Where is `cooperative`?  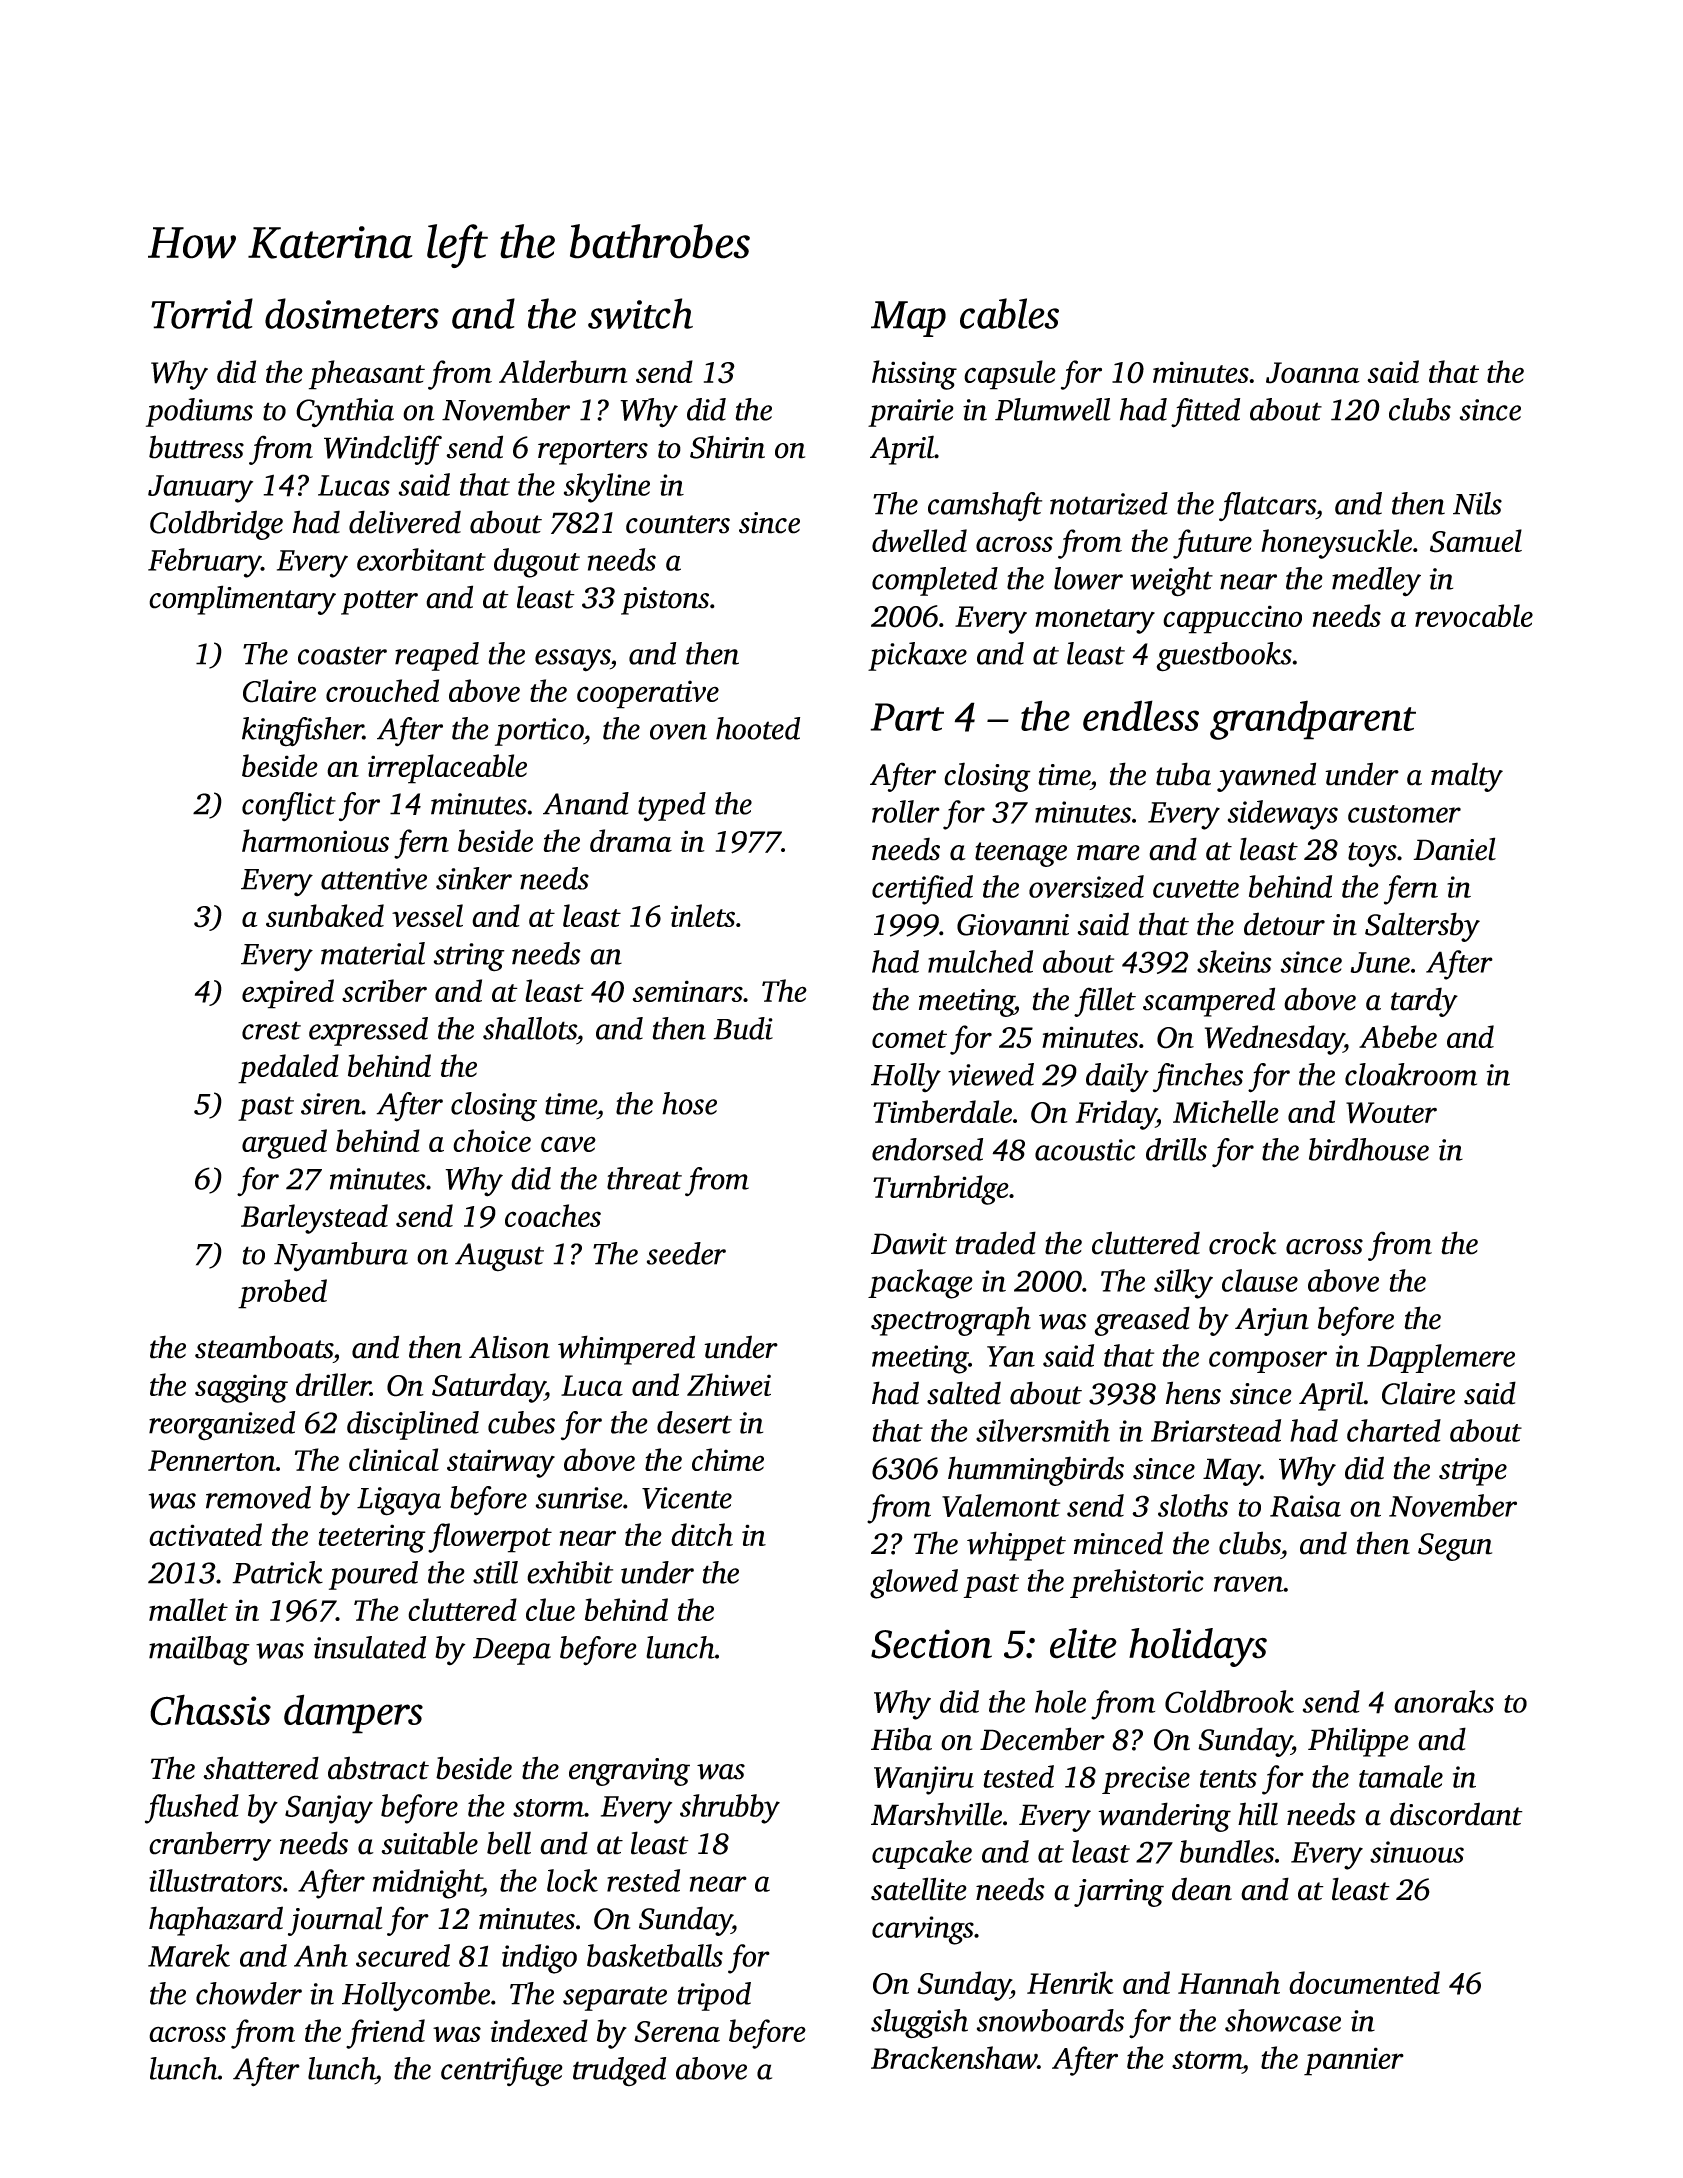
cooperative is located at coordinates (648, 694).
